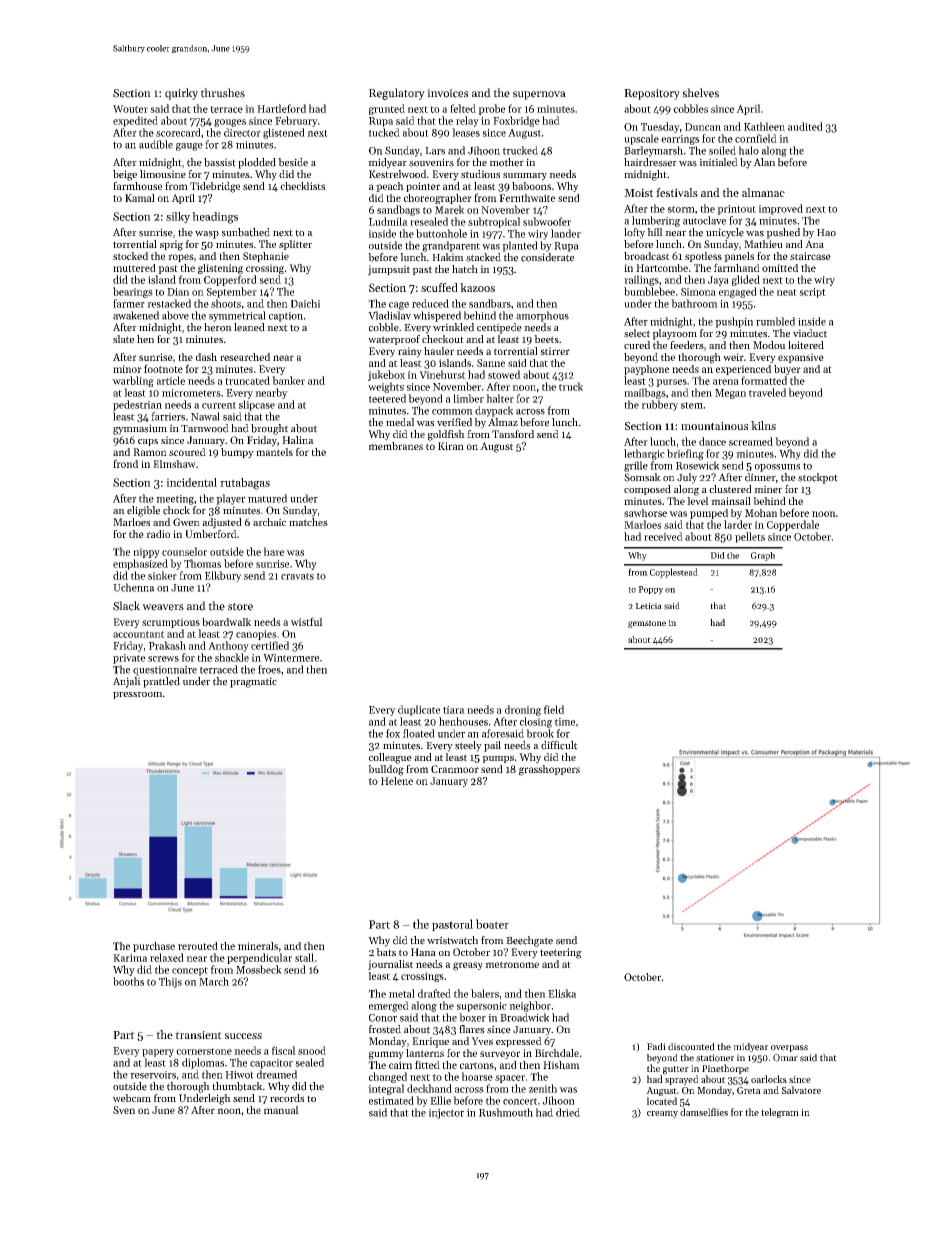 The width and height of the document is (952, 1233). I want to click on membranes, so click(396, 446).
